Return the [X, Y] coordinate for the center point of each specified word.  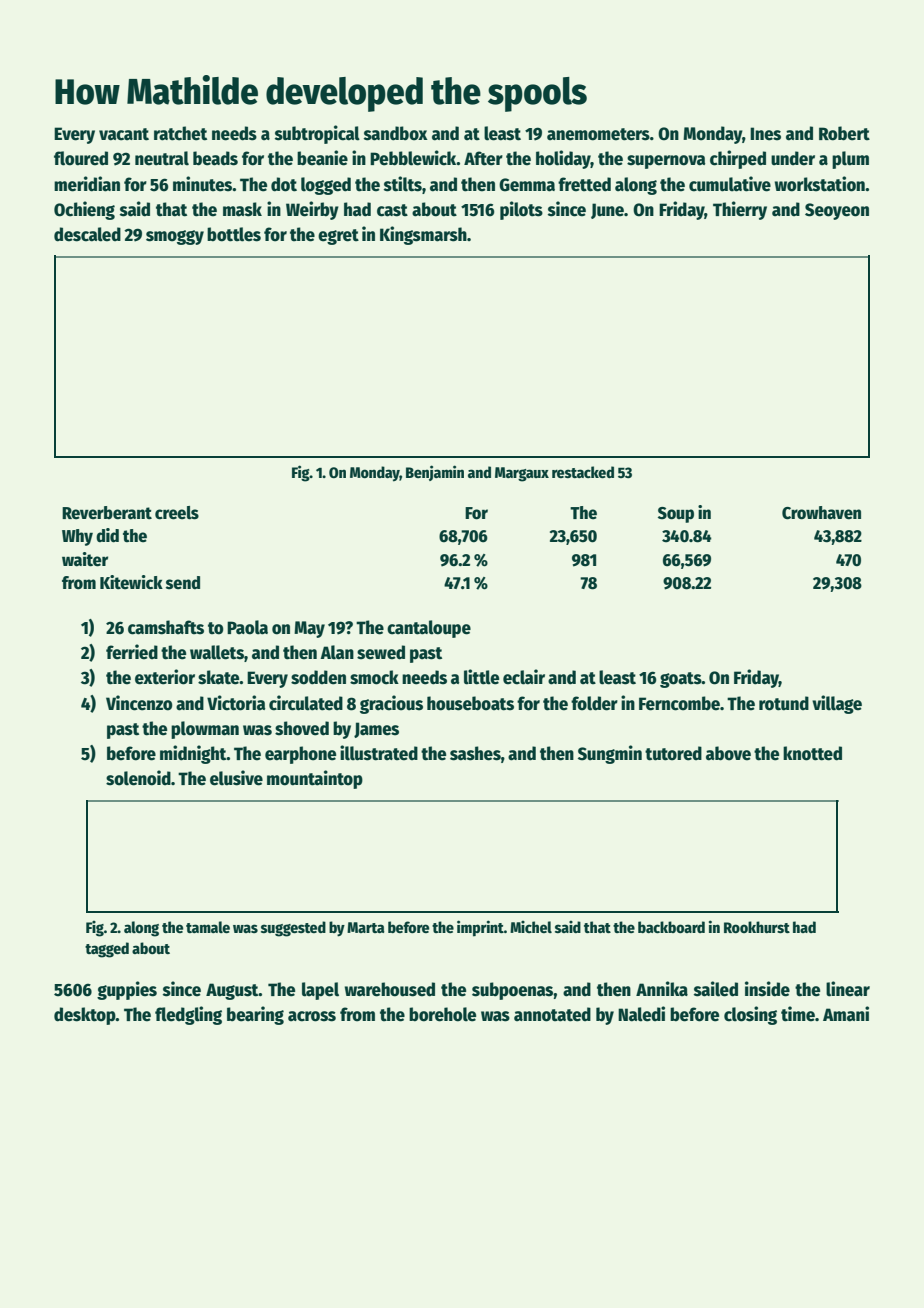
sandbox [396, 133]
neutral [162, 158]
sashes [475, 753]
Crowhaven [821, 513]
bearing [255, 1015]
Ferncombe [679, 703]
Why [77, 537]
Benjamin [435, 473]
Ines [765, 134]
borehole [442, 1014]
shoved [302, 728]
